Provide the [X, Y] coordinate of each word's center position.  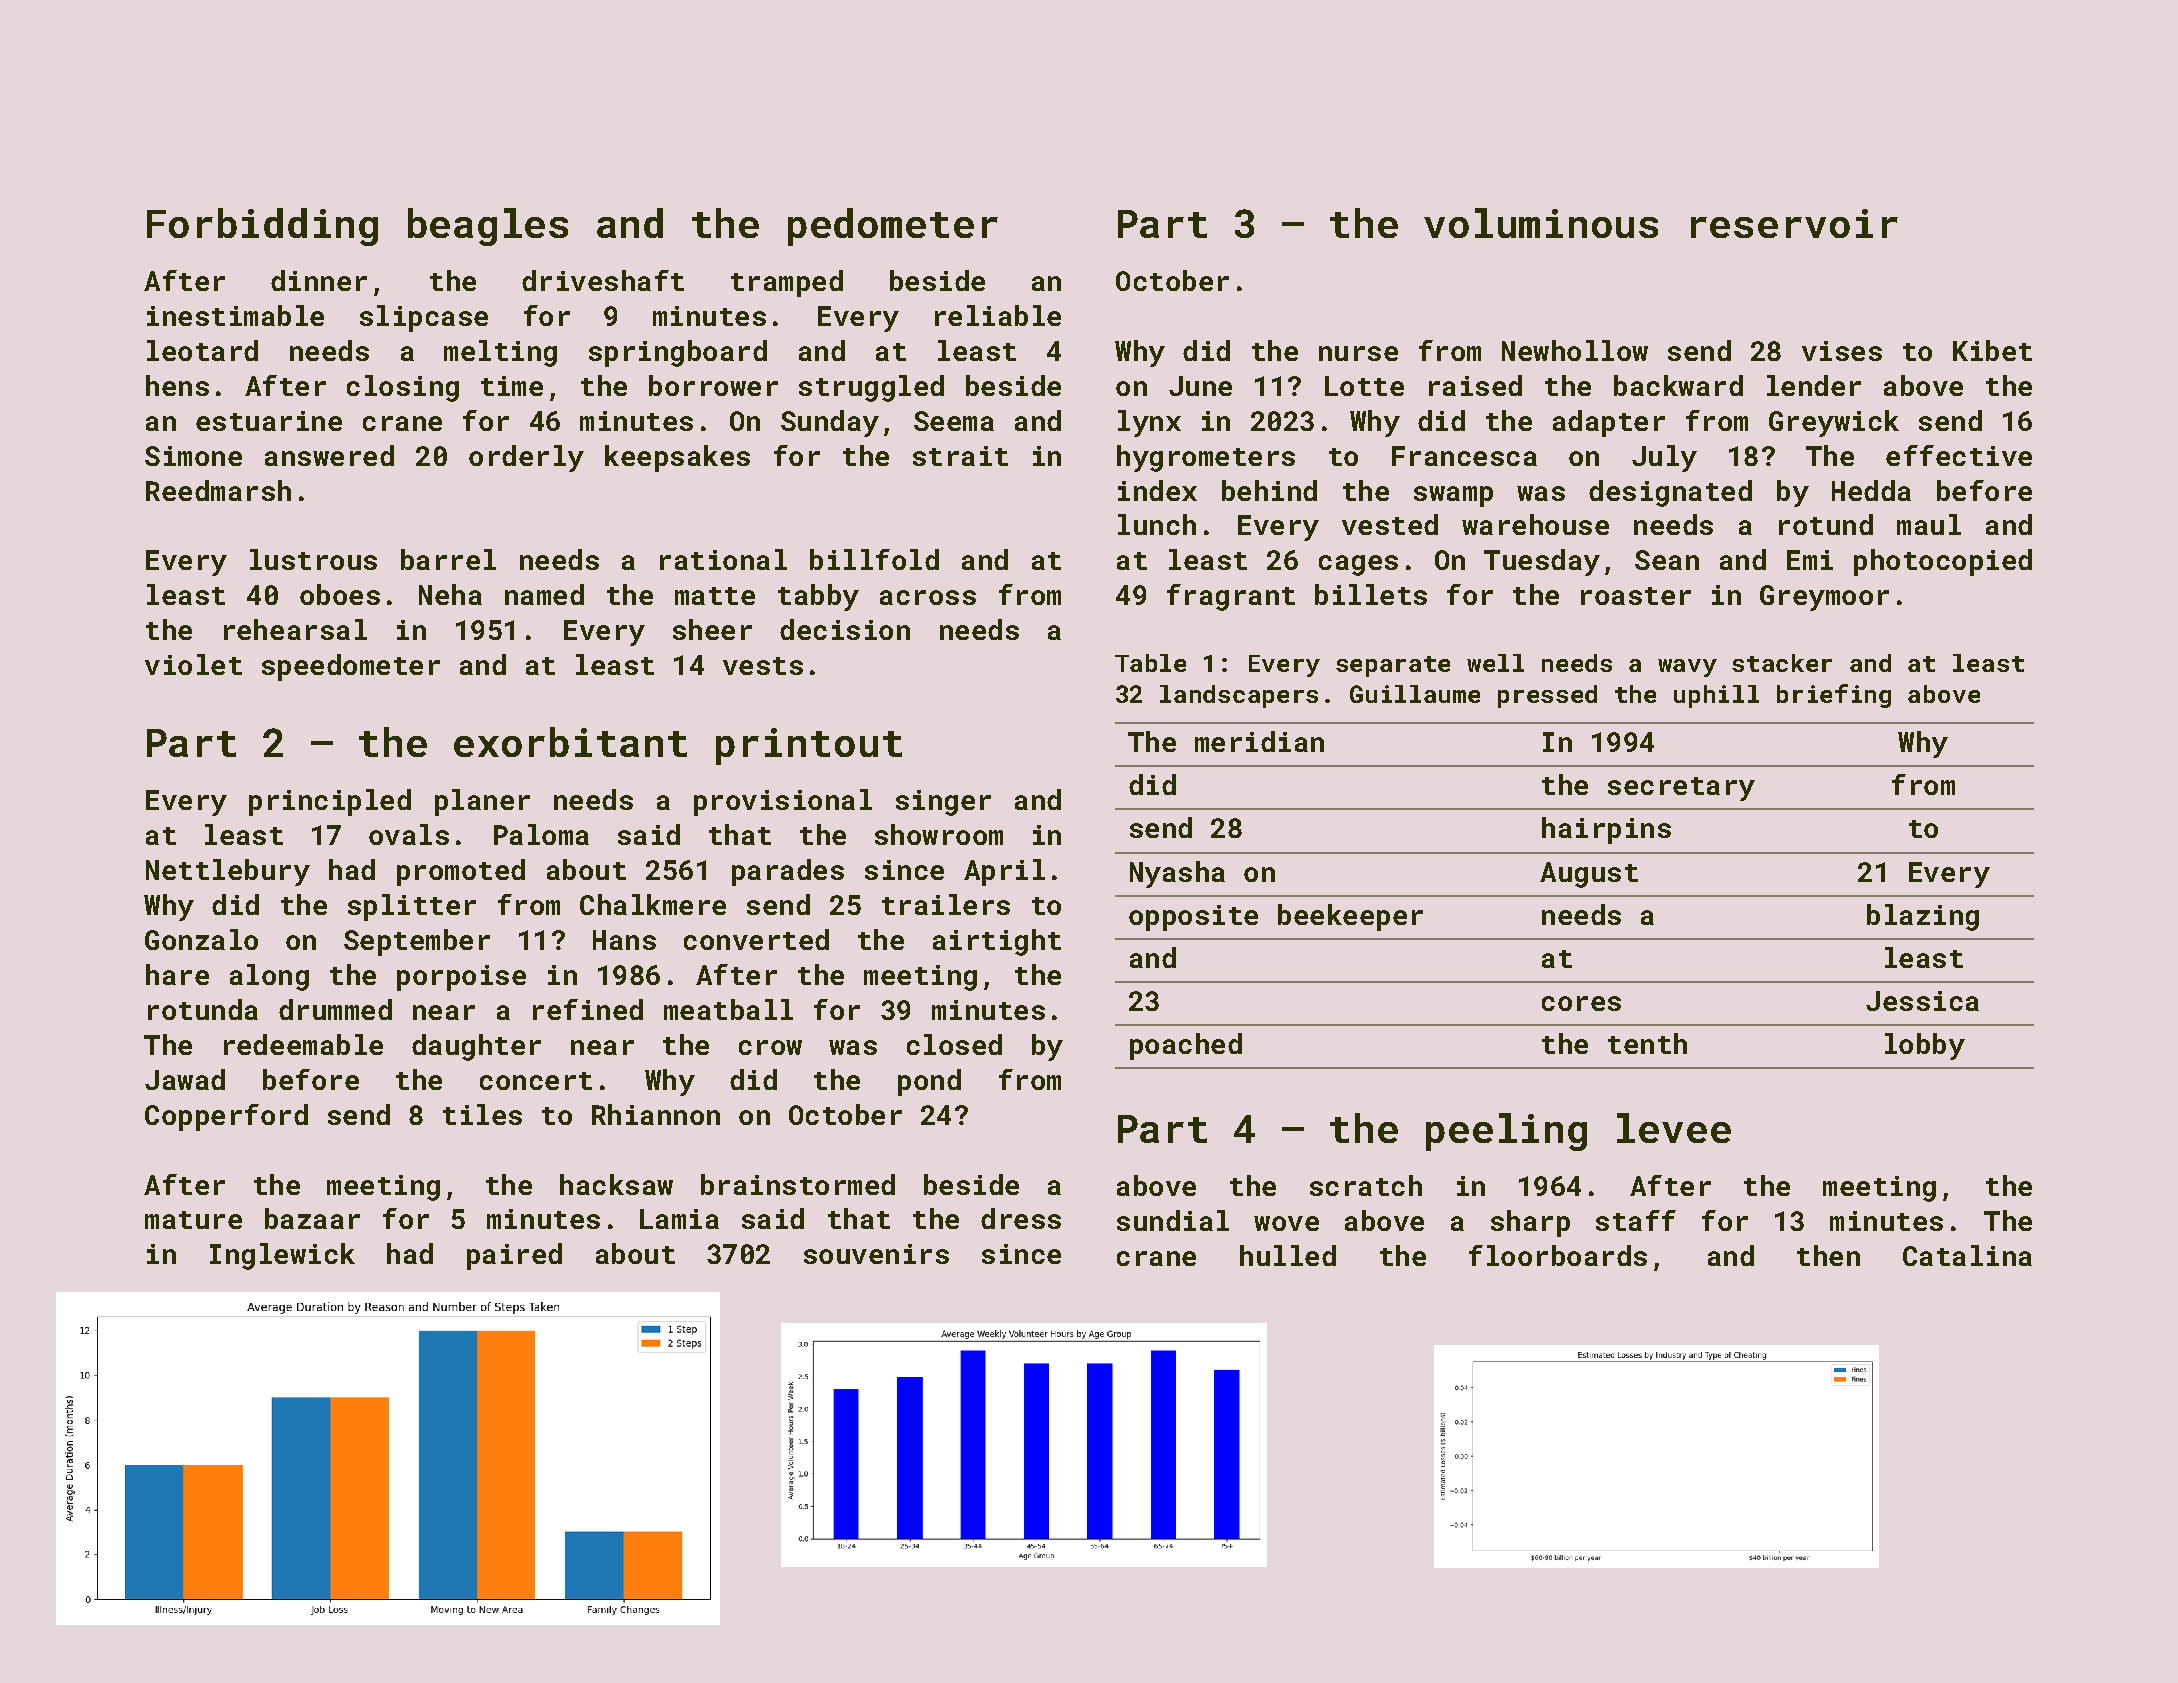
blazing [1923, 917]
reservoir [1794, 223]
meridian [1259, 741]
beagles [488, 227]
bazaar [312, 1218]
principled [330, 802]
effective [1959, 455]
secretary [1681, 789]
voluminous [1541, 223]
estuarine [269, 421]
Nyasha [1177, 874]
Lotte [1364, 386]
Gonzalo [201, 939]
